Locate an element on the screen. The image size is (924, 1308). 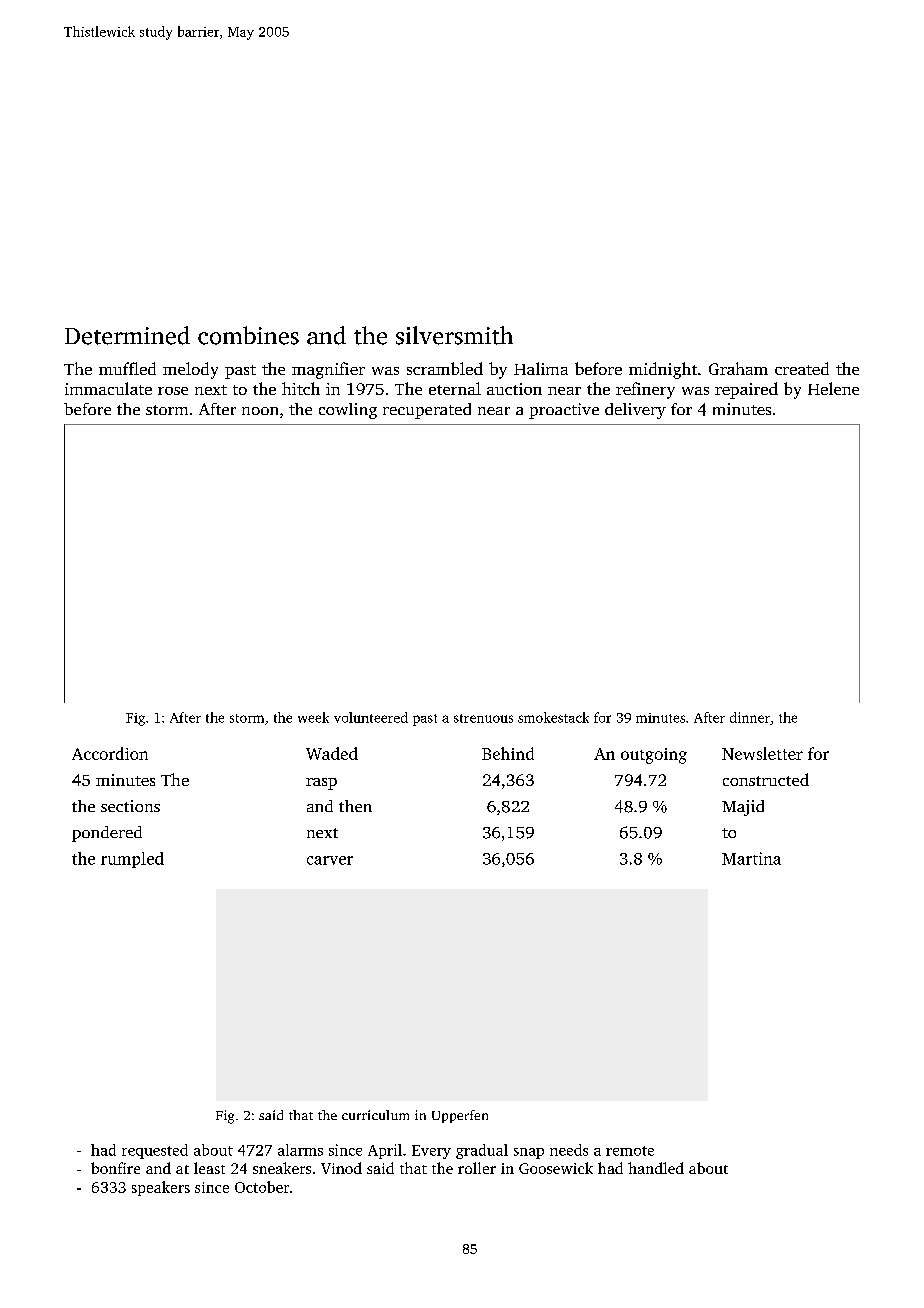
created is located at coordinates (802, 368).
